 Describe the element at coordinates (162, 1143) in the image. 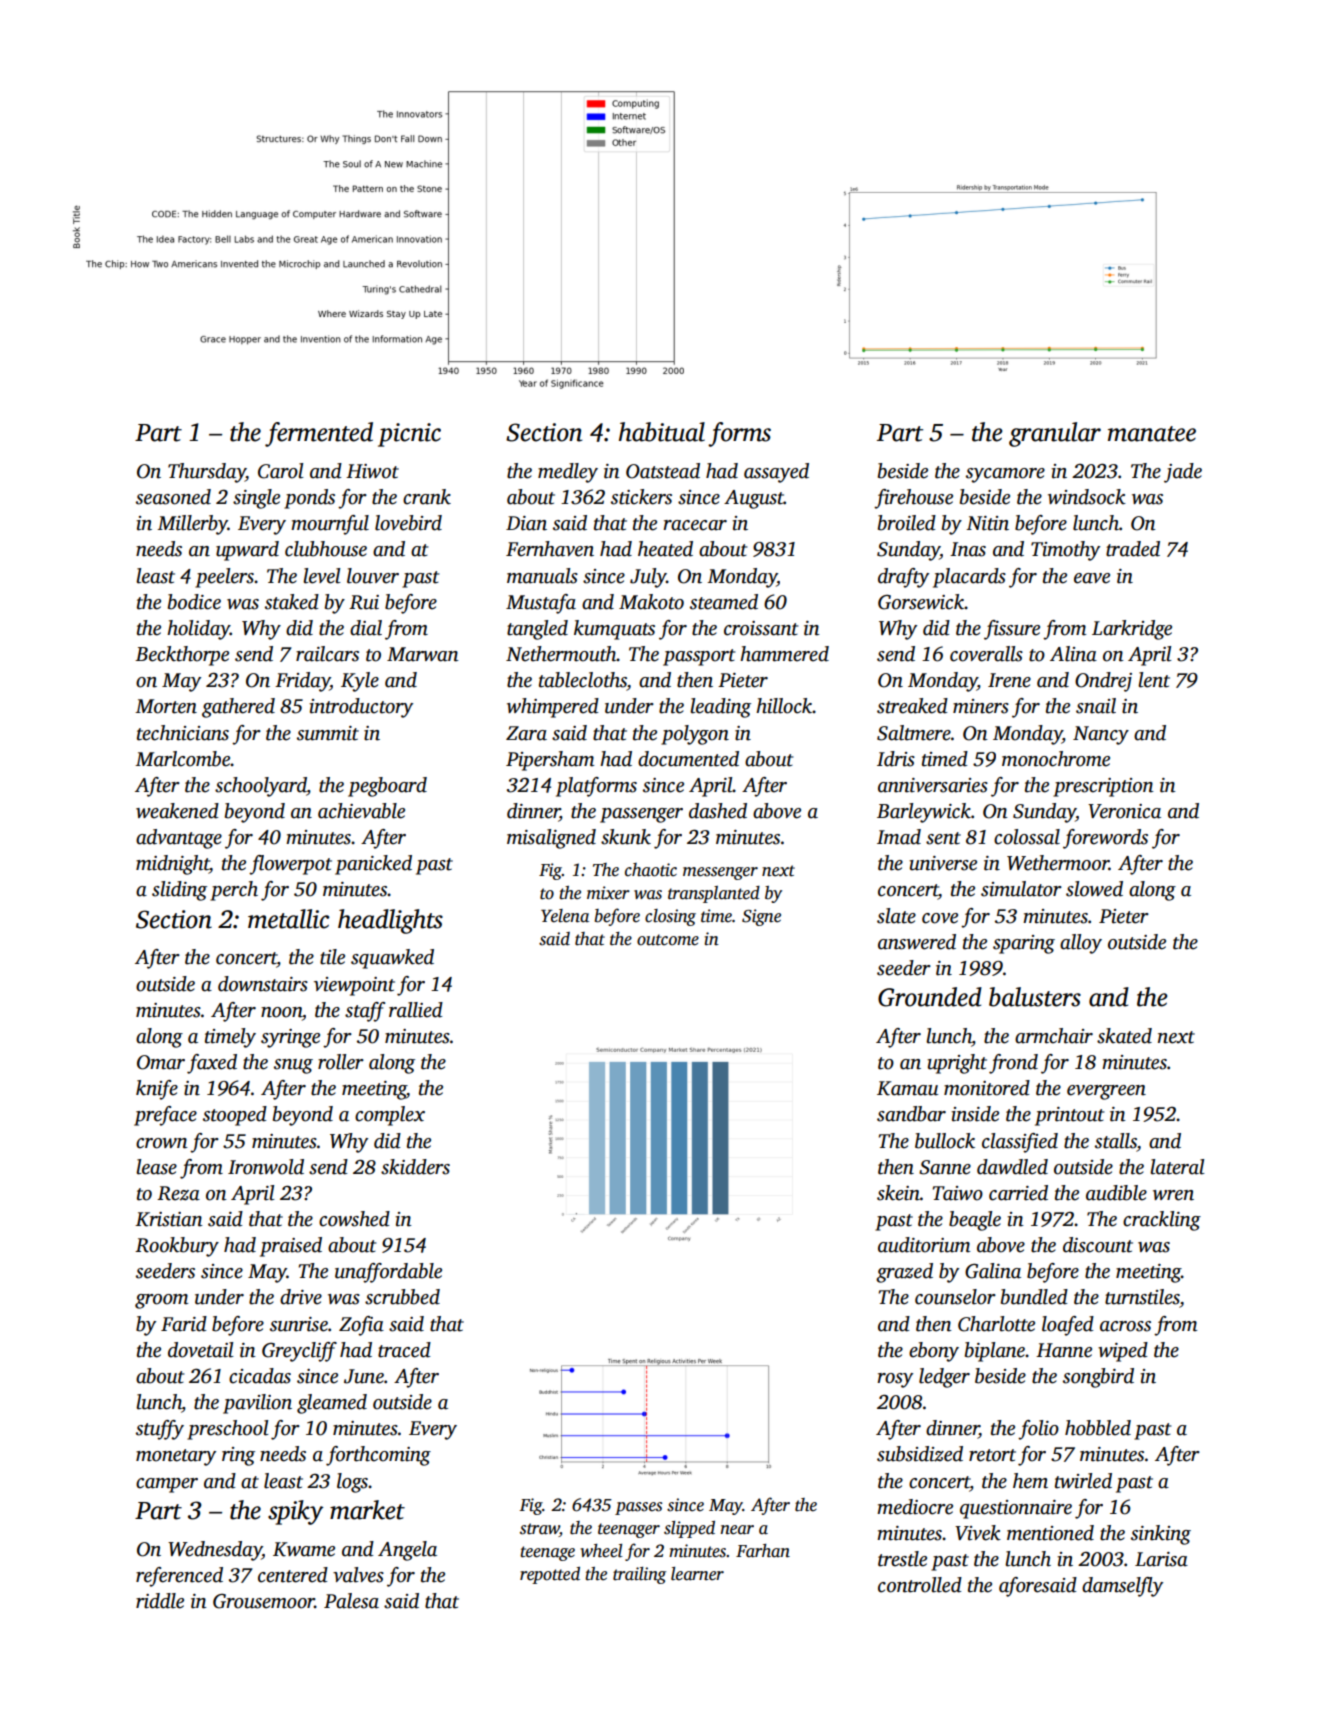

I see `crown` at that location.
